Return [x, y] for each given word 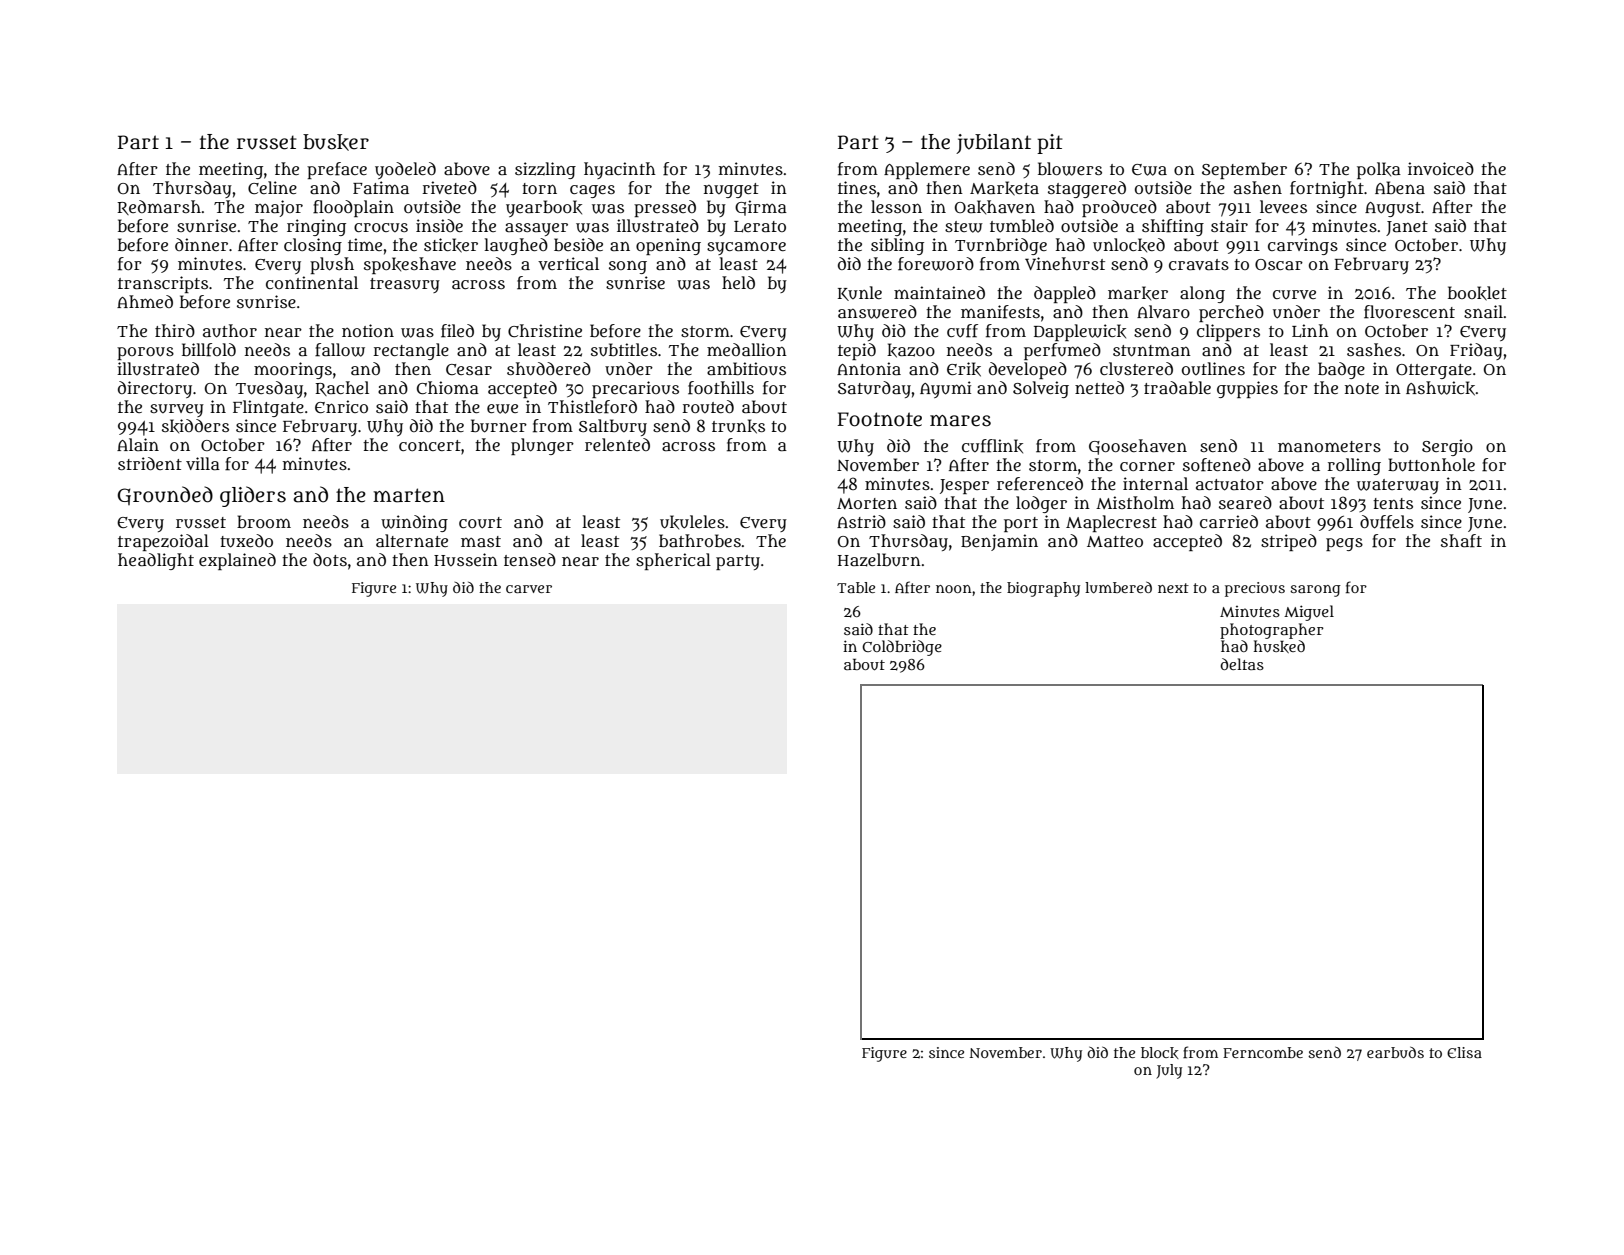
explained [237, 561]
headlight [156, 561]
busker [336, 142]
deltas [1242, 664]
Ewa [1149, 170]
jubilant [993, 144]
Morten [867, 503]
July [1169, 1071]
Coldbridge [902, 648]
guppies [1247, 389]
